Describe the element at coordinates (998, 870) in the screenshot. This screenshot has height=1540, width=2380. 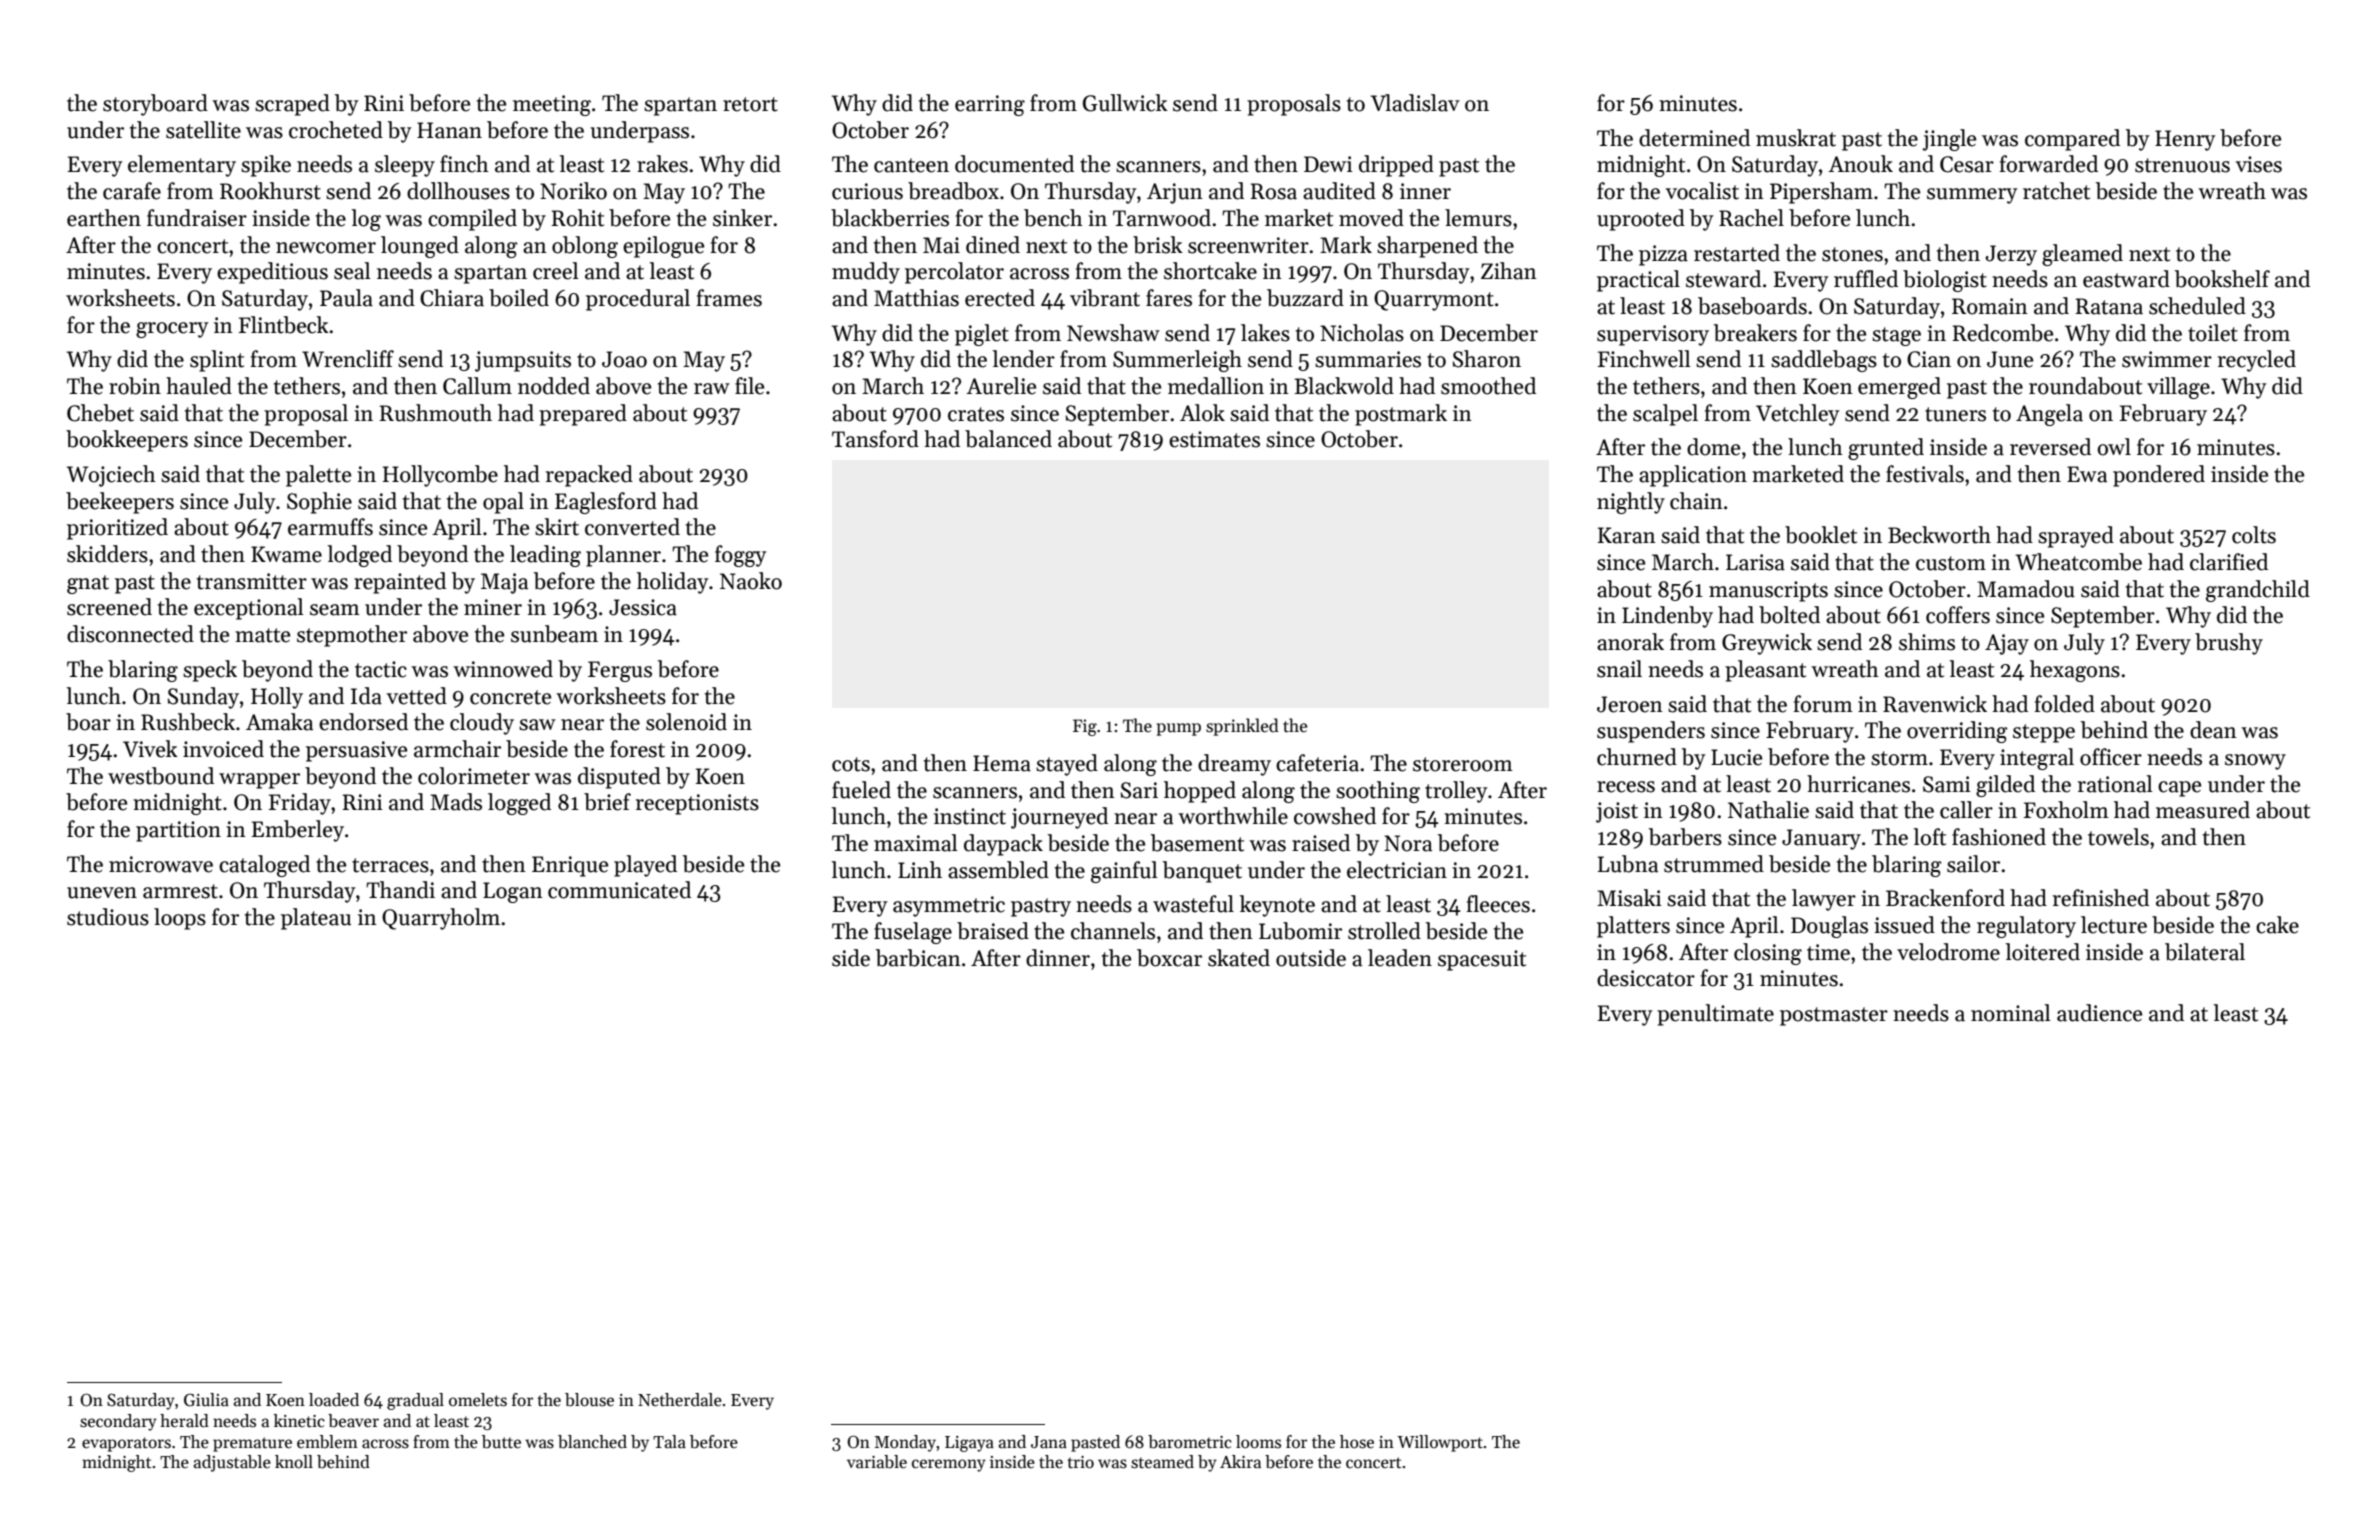
I see `assembled` at that location.
